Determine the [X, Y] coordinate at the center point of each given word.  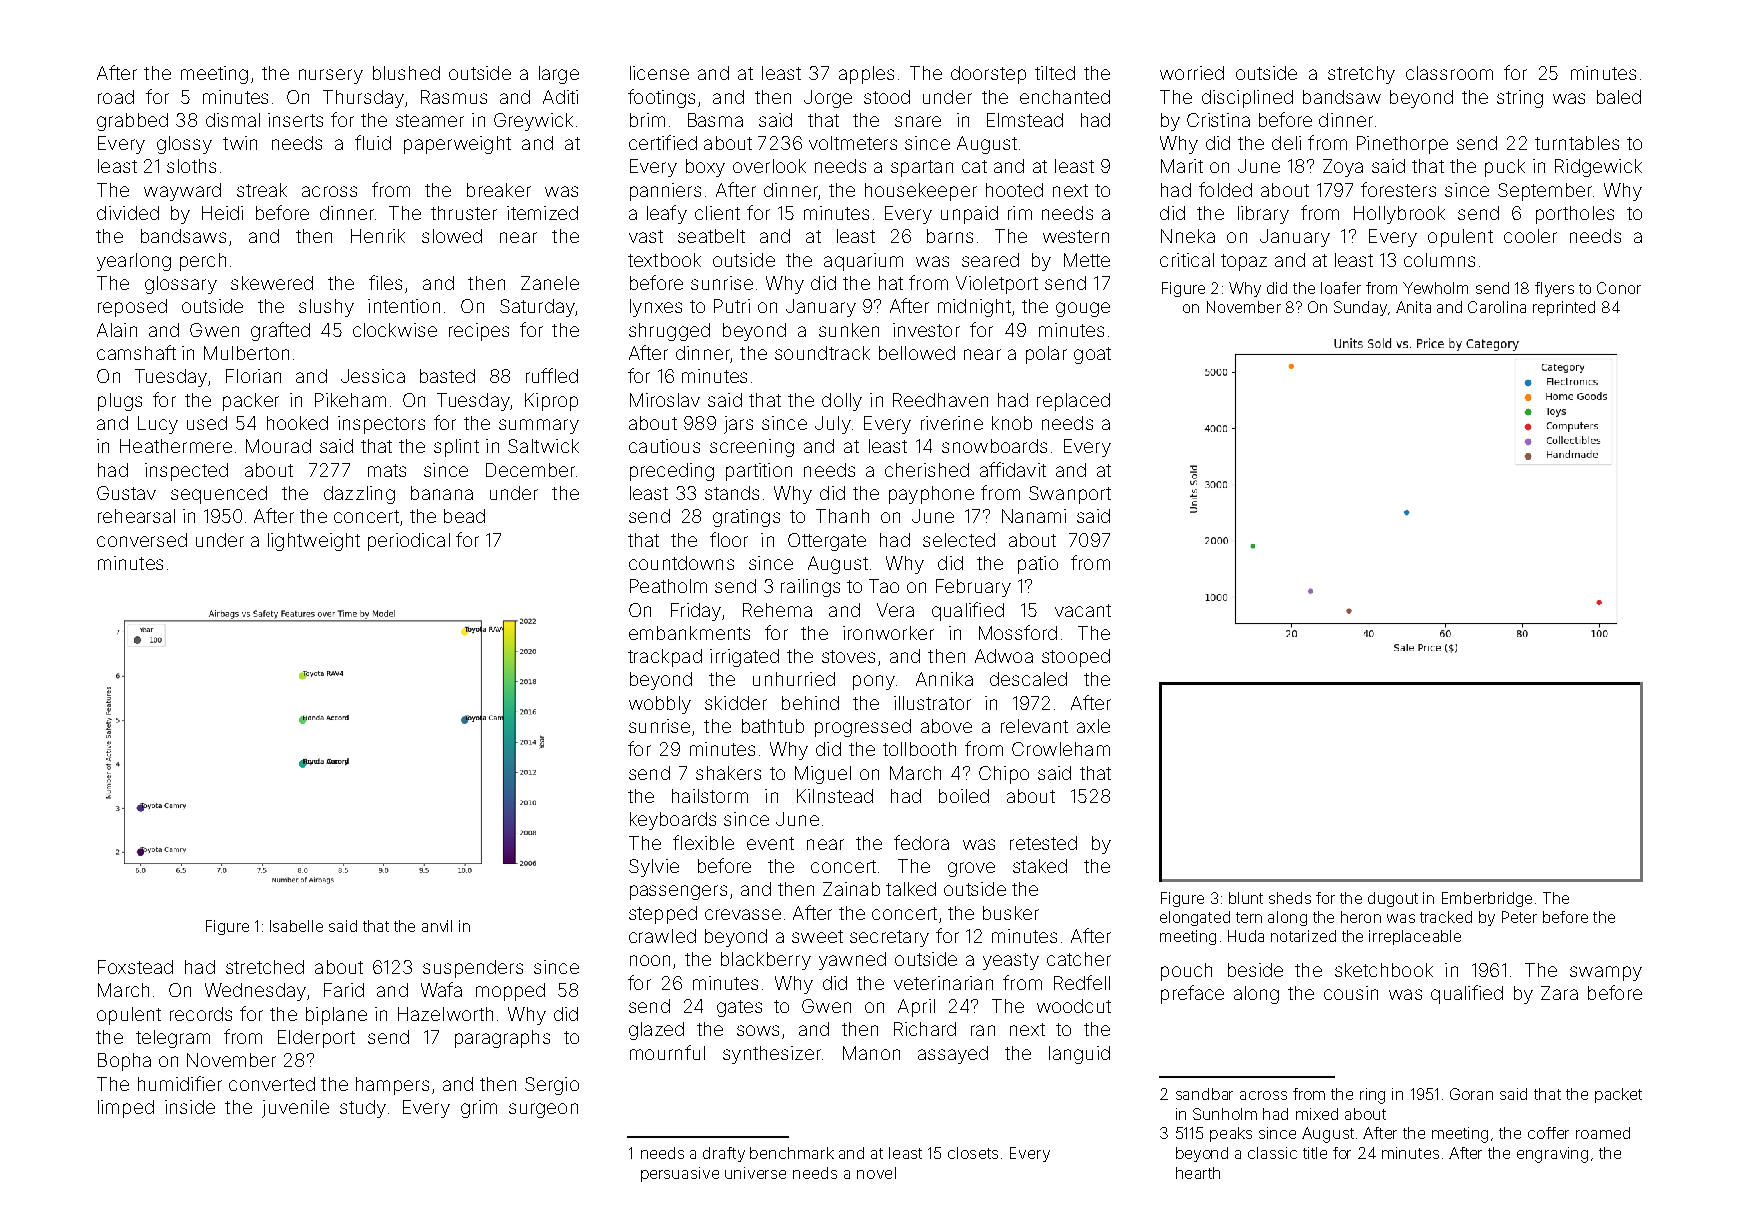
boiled [964, 796]
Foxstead [135, 967]
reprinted [1564, 308]
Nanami [1034, 516]
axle [1093, 726]
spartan [922, 168]
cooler [1530, 236]
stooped [1076, 658]
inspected [186, 472]
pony [874, 682]
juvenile [295, 1109]
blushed [406, 73]
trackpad [665, 658]
